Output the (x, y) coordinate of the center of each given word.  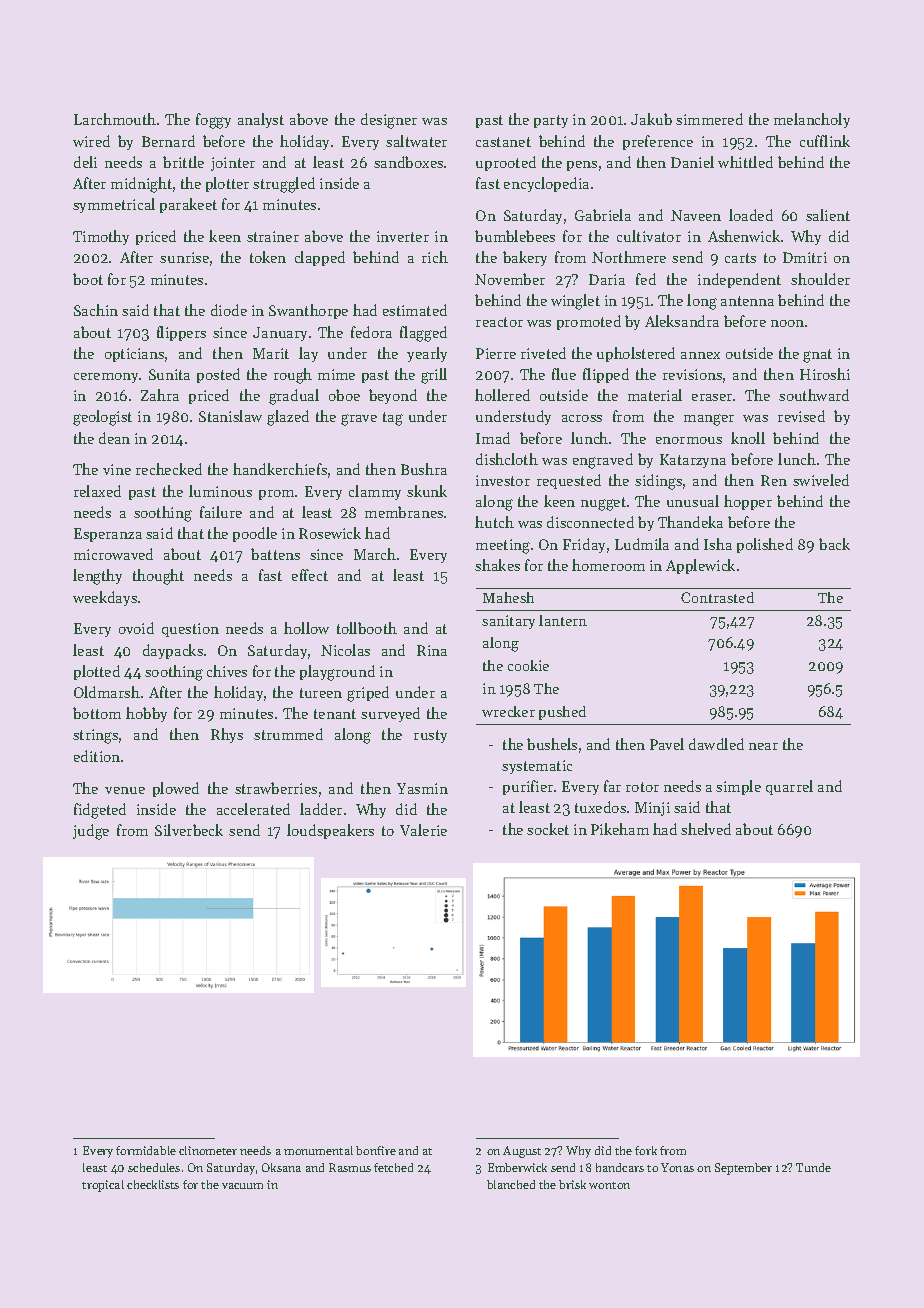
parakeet (188, 205)
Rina (432, 650)
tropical (103, 1186)
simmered (709, 119)
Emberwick (517, 1167)
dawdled (716, 744)
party (551, 121)
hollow (306, 628)
